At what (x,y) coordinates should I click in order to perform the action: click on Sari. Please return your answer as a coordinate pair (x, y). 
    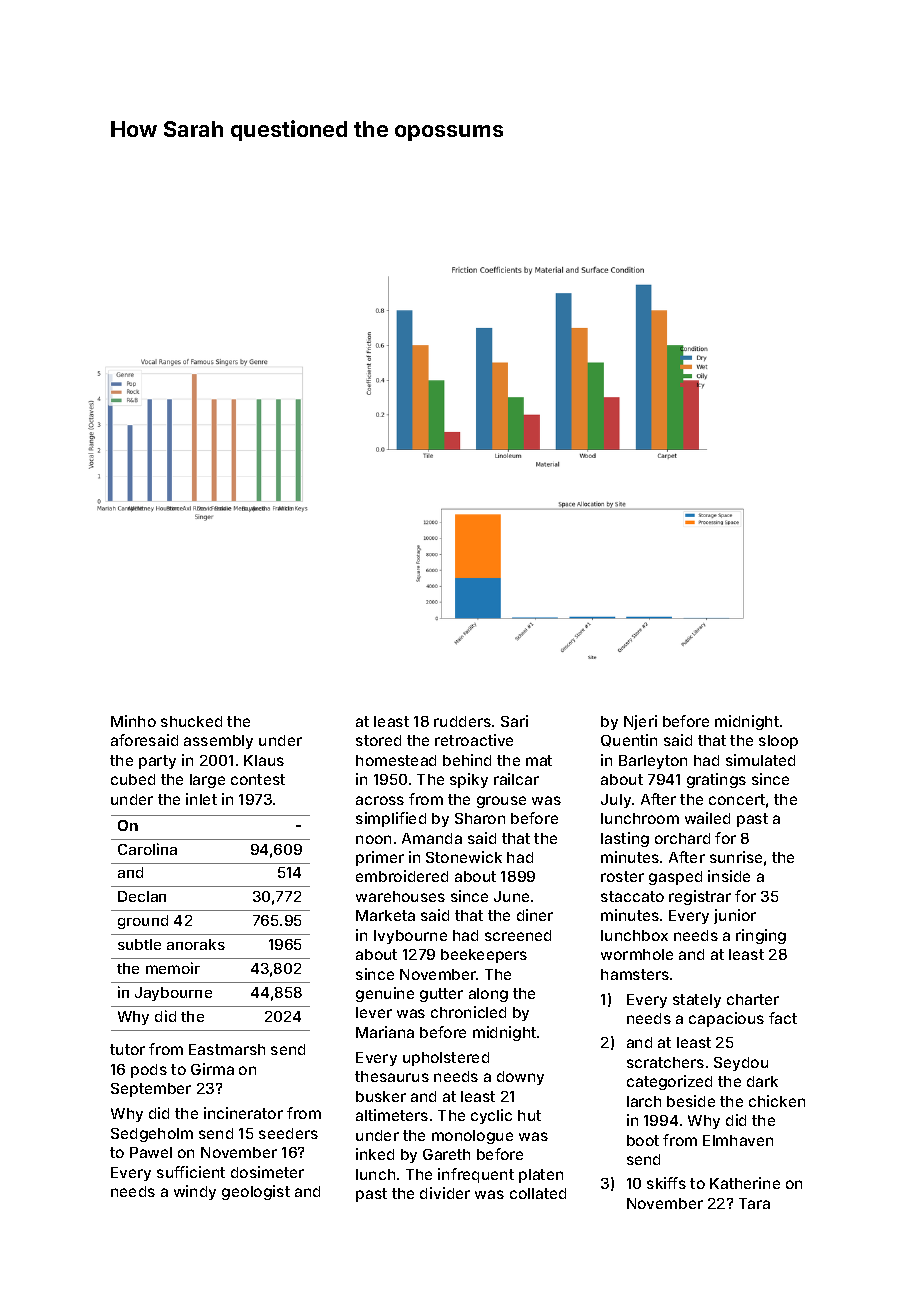
    Looking at the image, I should click on (514, 721).
